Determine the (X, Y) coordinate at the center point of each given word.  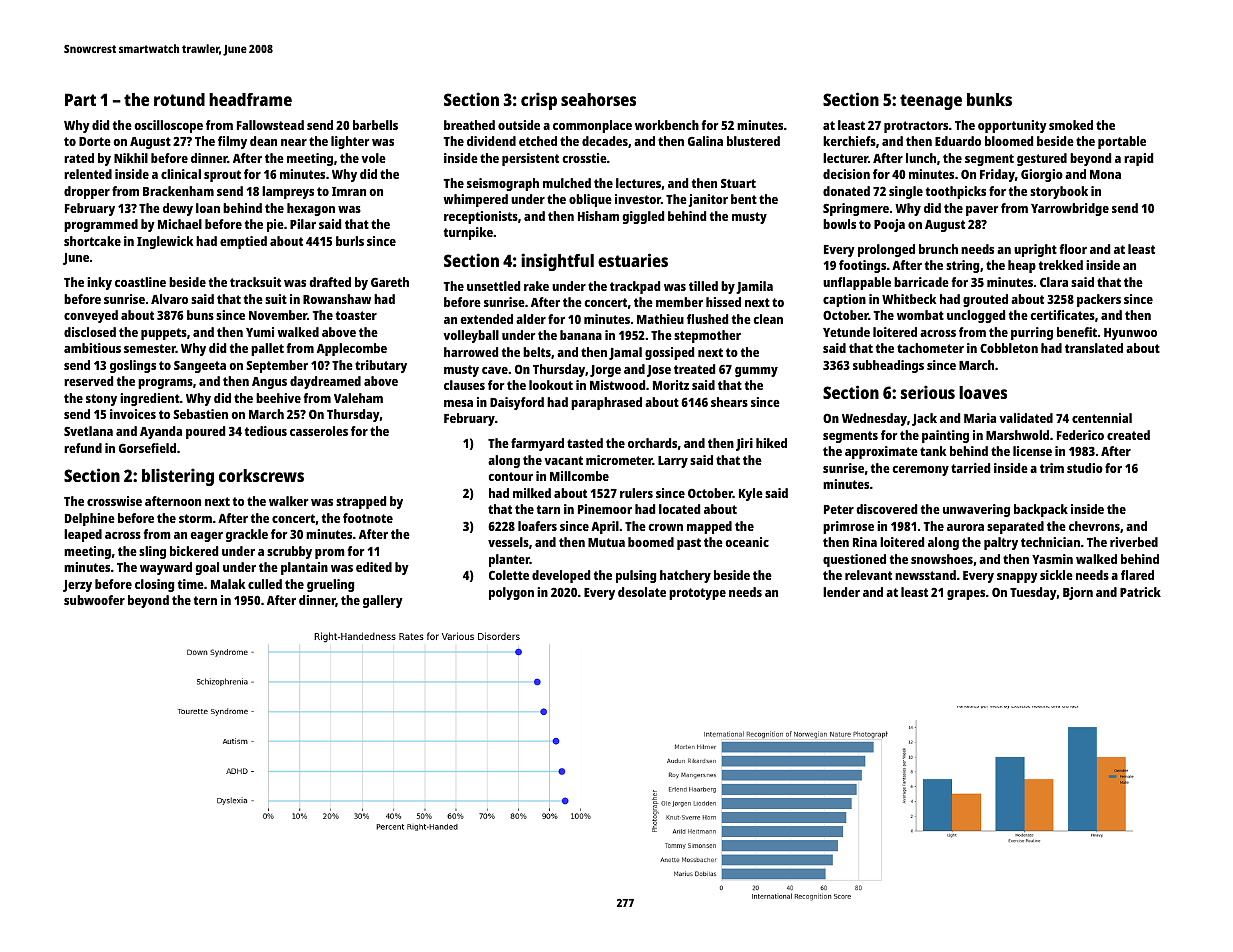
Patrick (1140, 592)
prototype (697, 594)
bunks (989, 99)
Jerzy (77, 586)
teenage (931, 102)
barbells (375, 125)
